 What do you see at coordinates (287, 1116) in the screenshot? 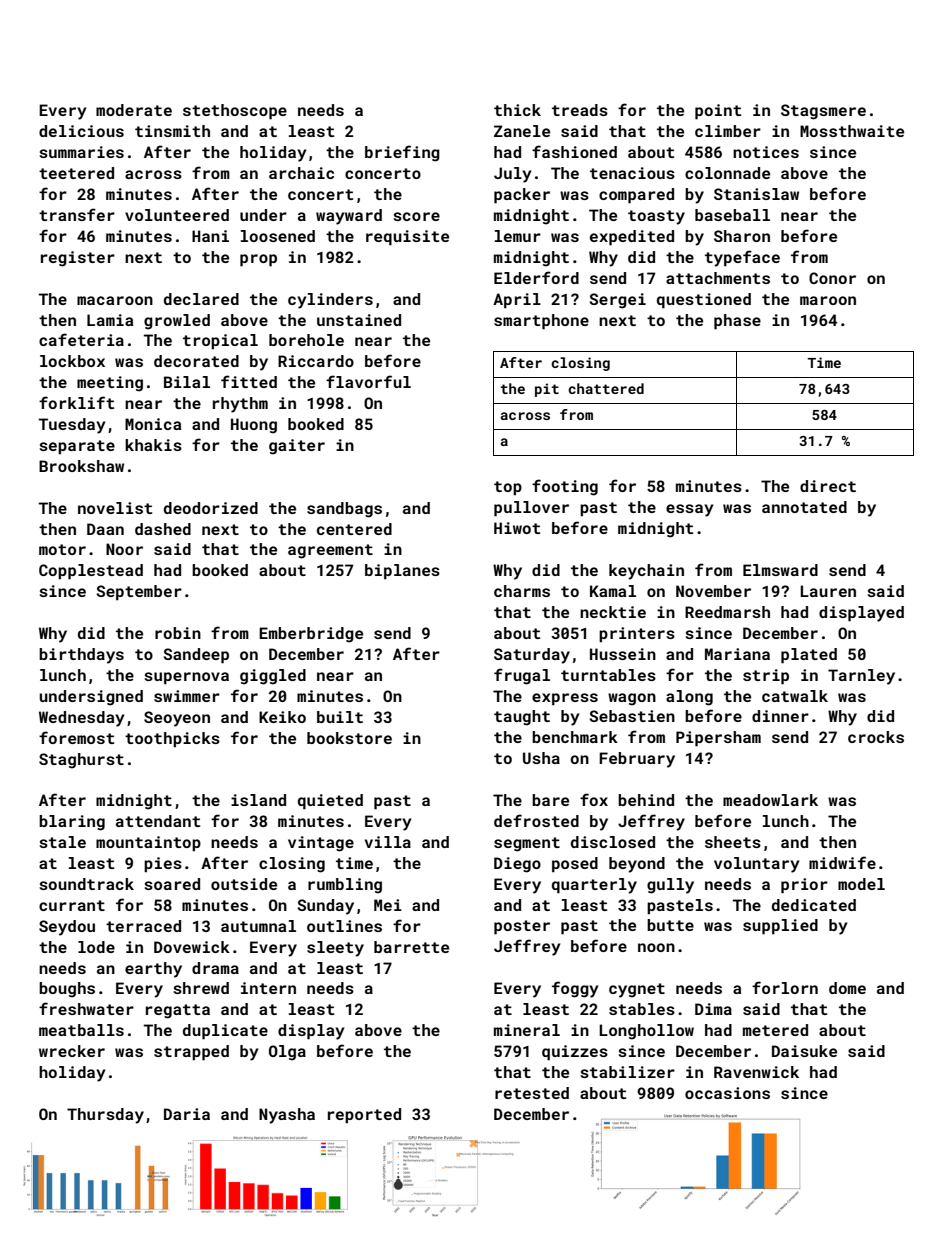
I see `Nyasha` at bounding box center [287, 1116].
